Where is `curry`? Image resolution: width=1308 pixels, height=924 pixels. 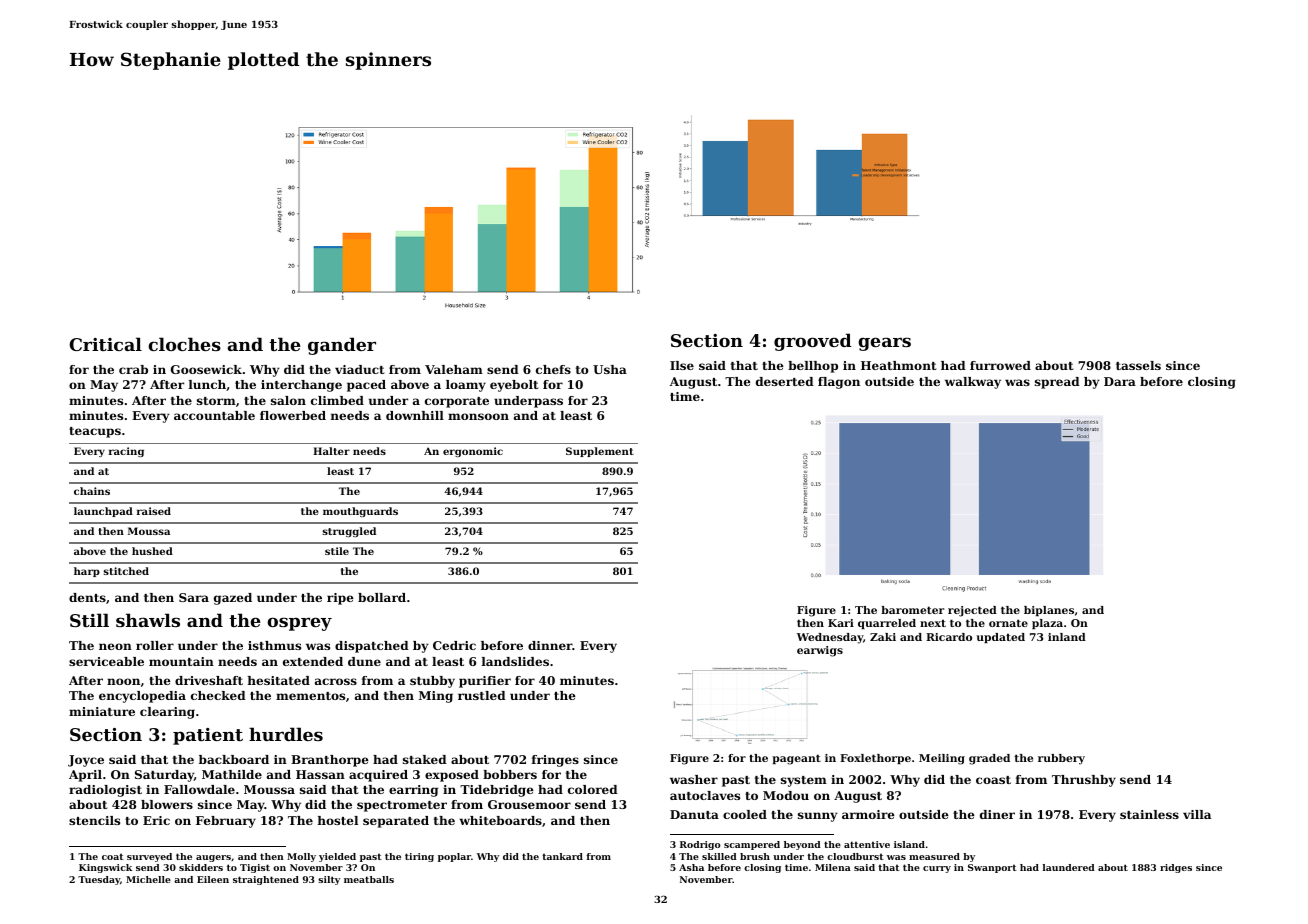
curry is located at coordinates (937, 869).
